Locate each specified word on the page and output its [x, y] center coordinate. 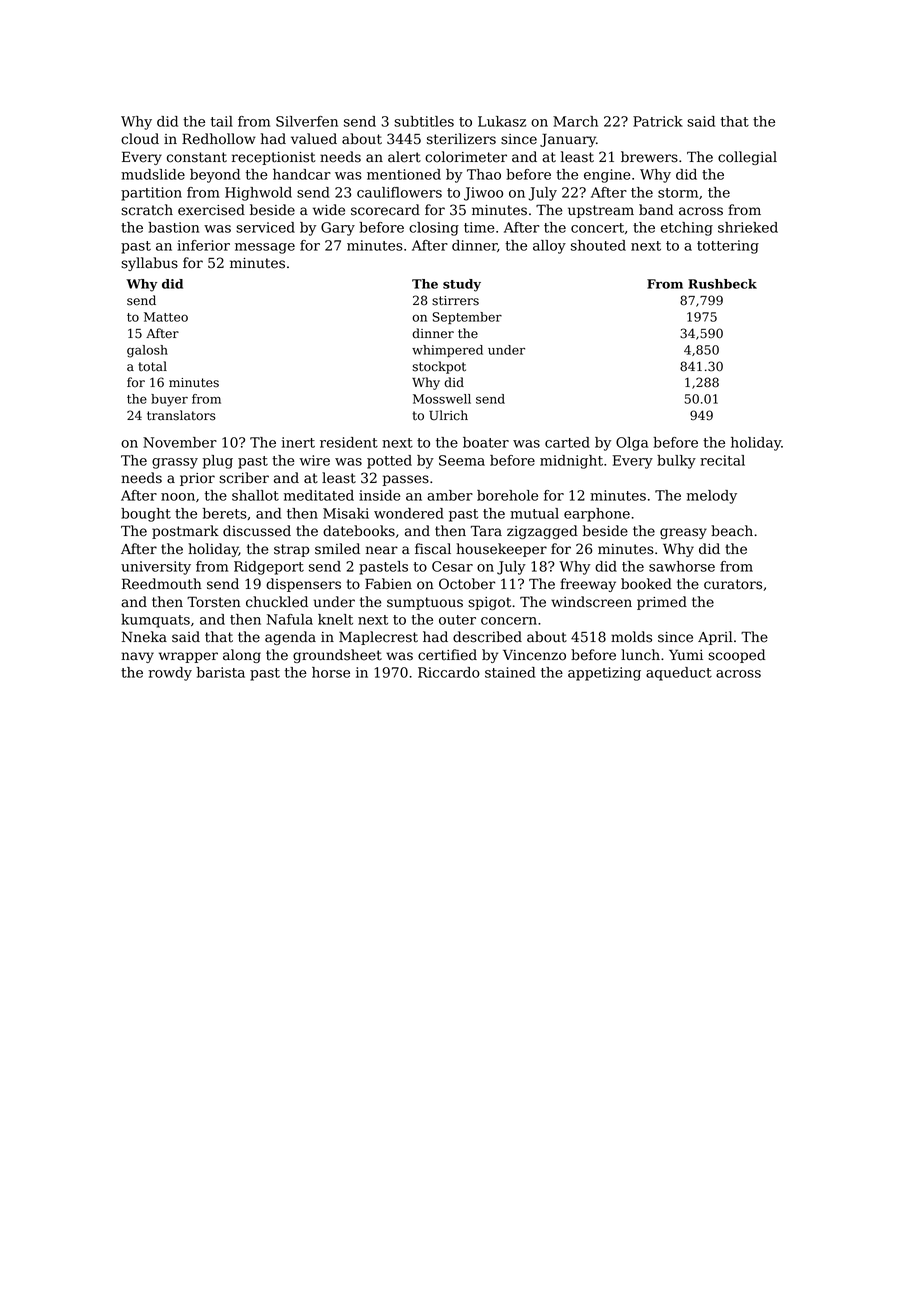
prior [197, 479]
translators [181, 415]
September [467, 318]
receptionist [274, 158]
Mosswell [442, 399]
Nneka [144, 637]
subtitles [424, 121]
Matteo [166, 317]
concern [509, 621]
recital [722, 460]
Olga [632, 444]
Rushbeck [722, 284]
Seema [462, 460]
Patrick [658, 121]
